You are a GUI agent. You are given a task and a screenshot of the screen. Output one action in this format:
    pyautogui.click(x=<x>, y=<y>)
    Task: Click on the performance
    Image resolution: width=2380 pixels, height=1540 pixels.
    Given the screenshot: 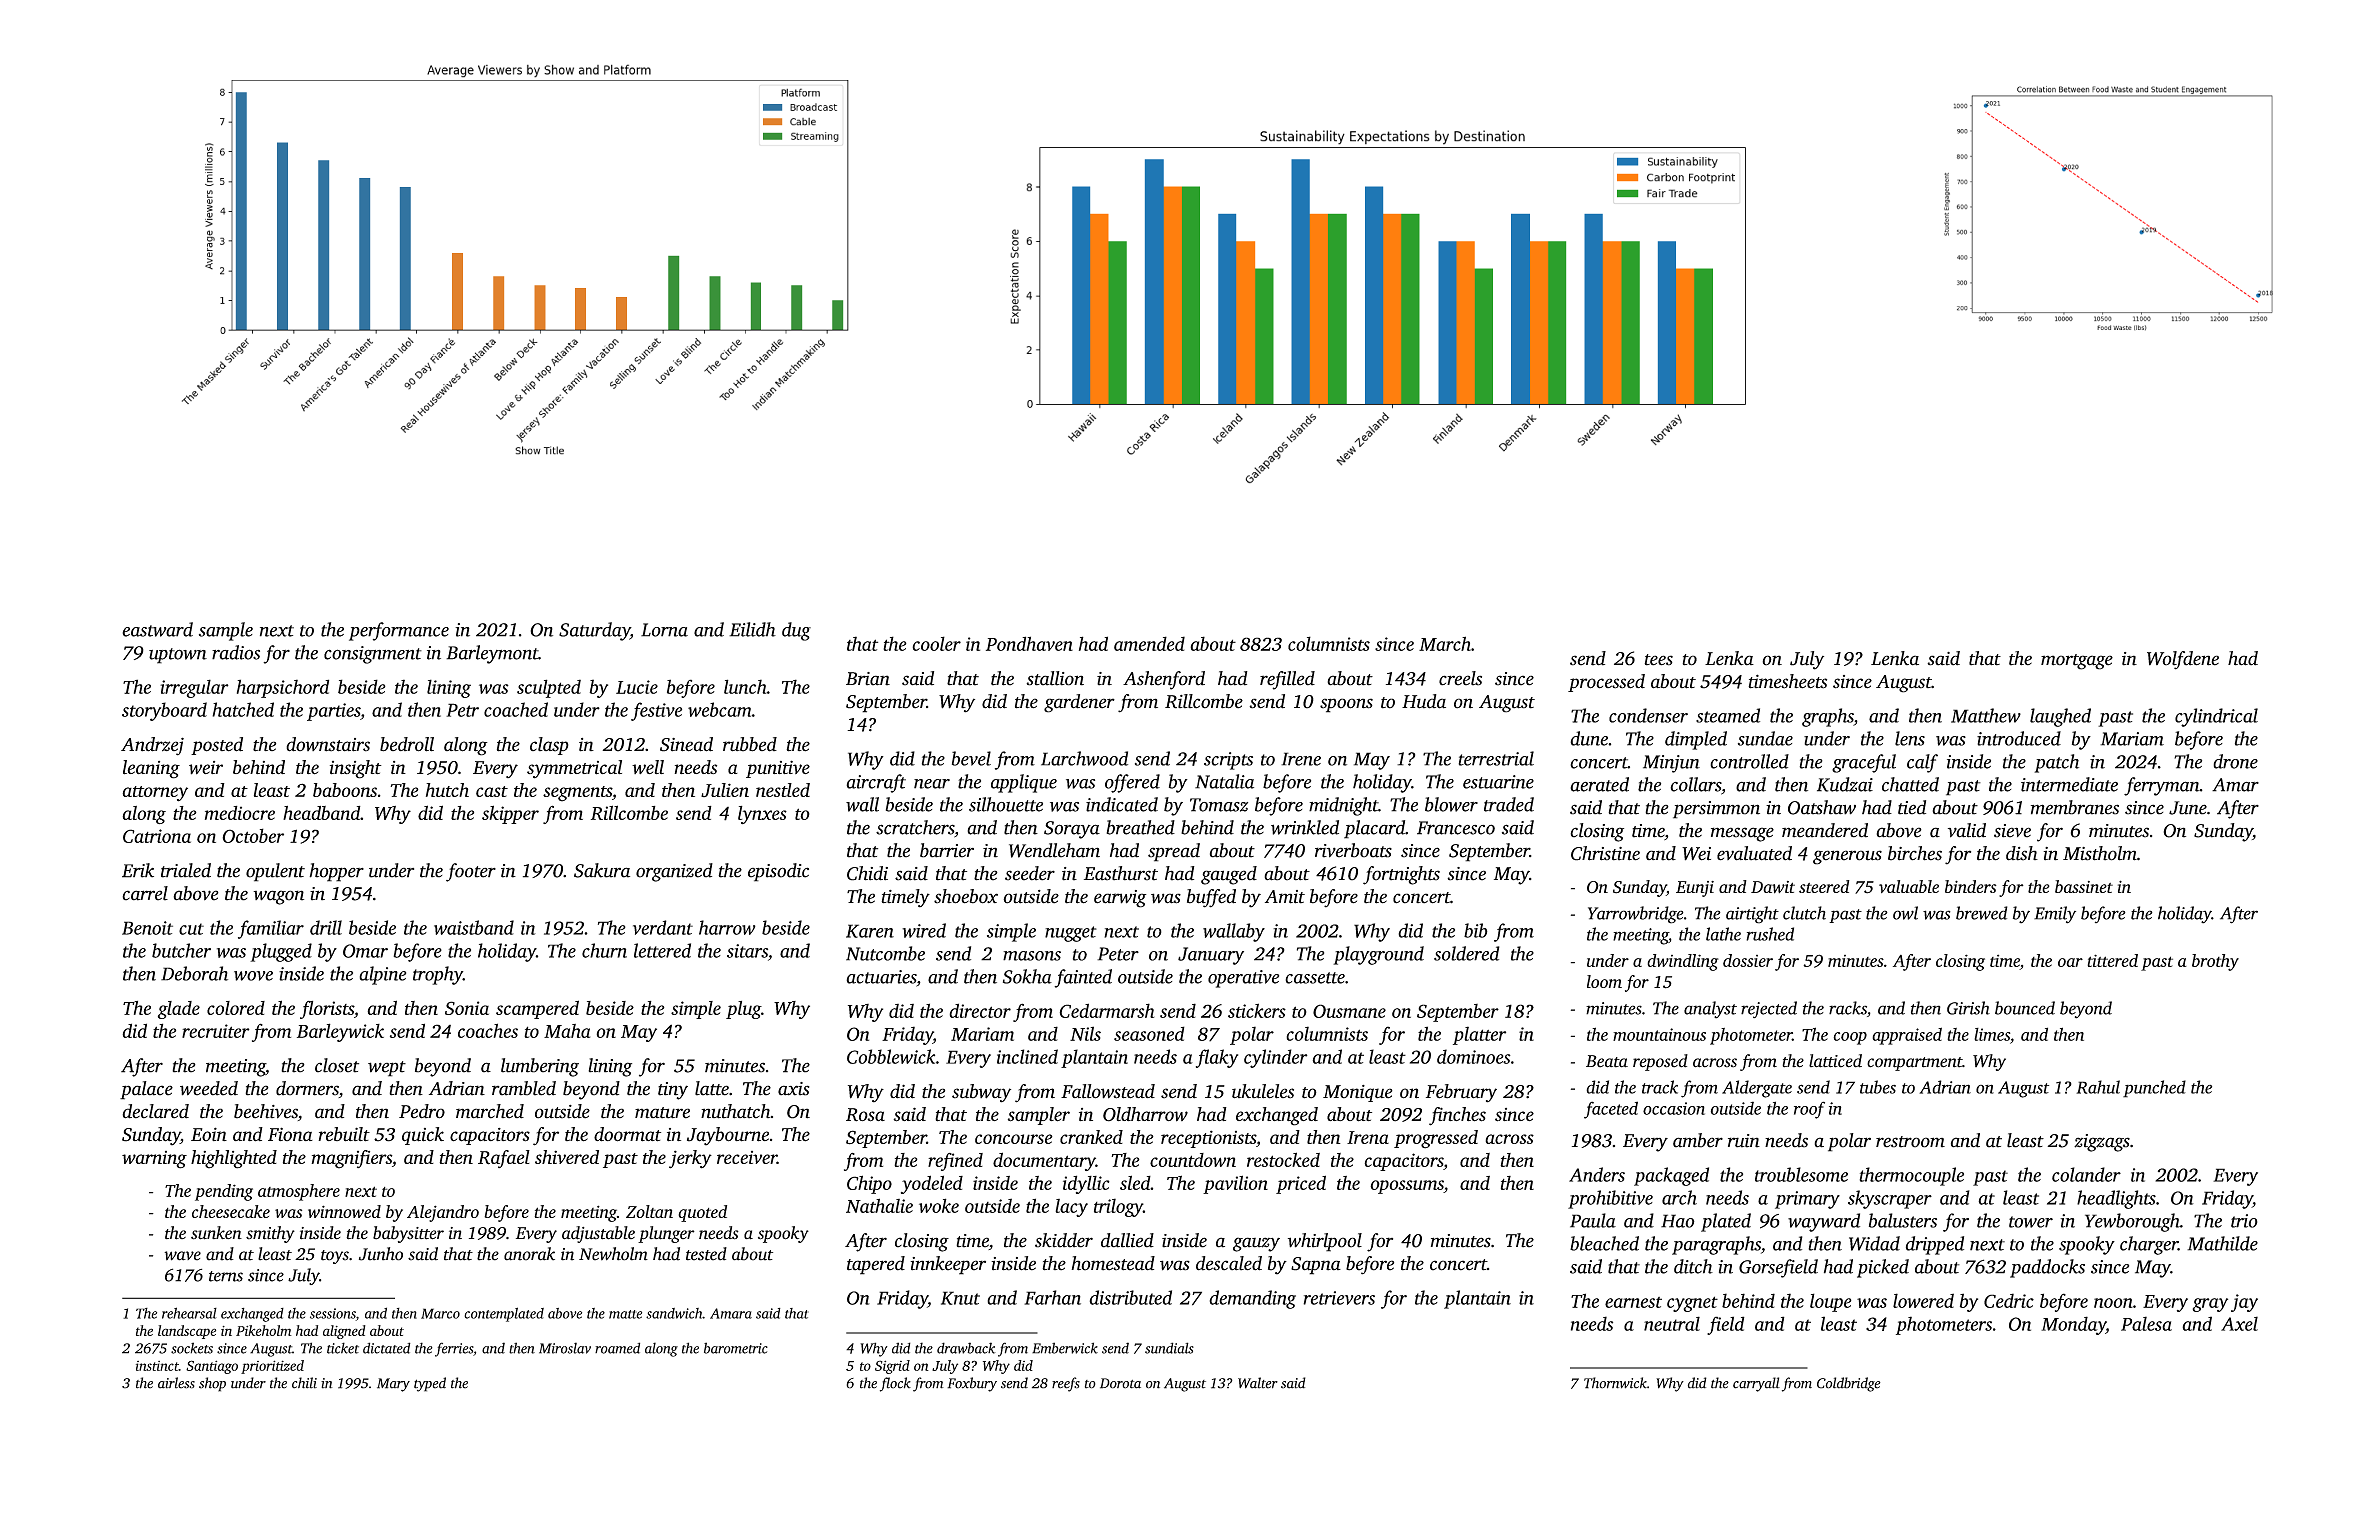 What is the action you would take?
    pyautogui.click(x=399, y=631)
